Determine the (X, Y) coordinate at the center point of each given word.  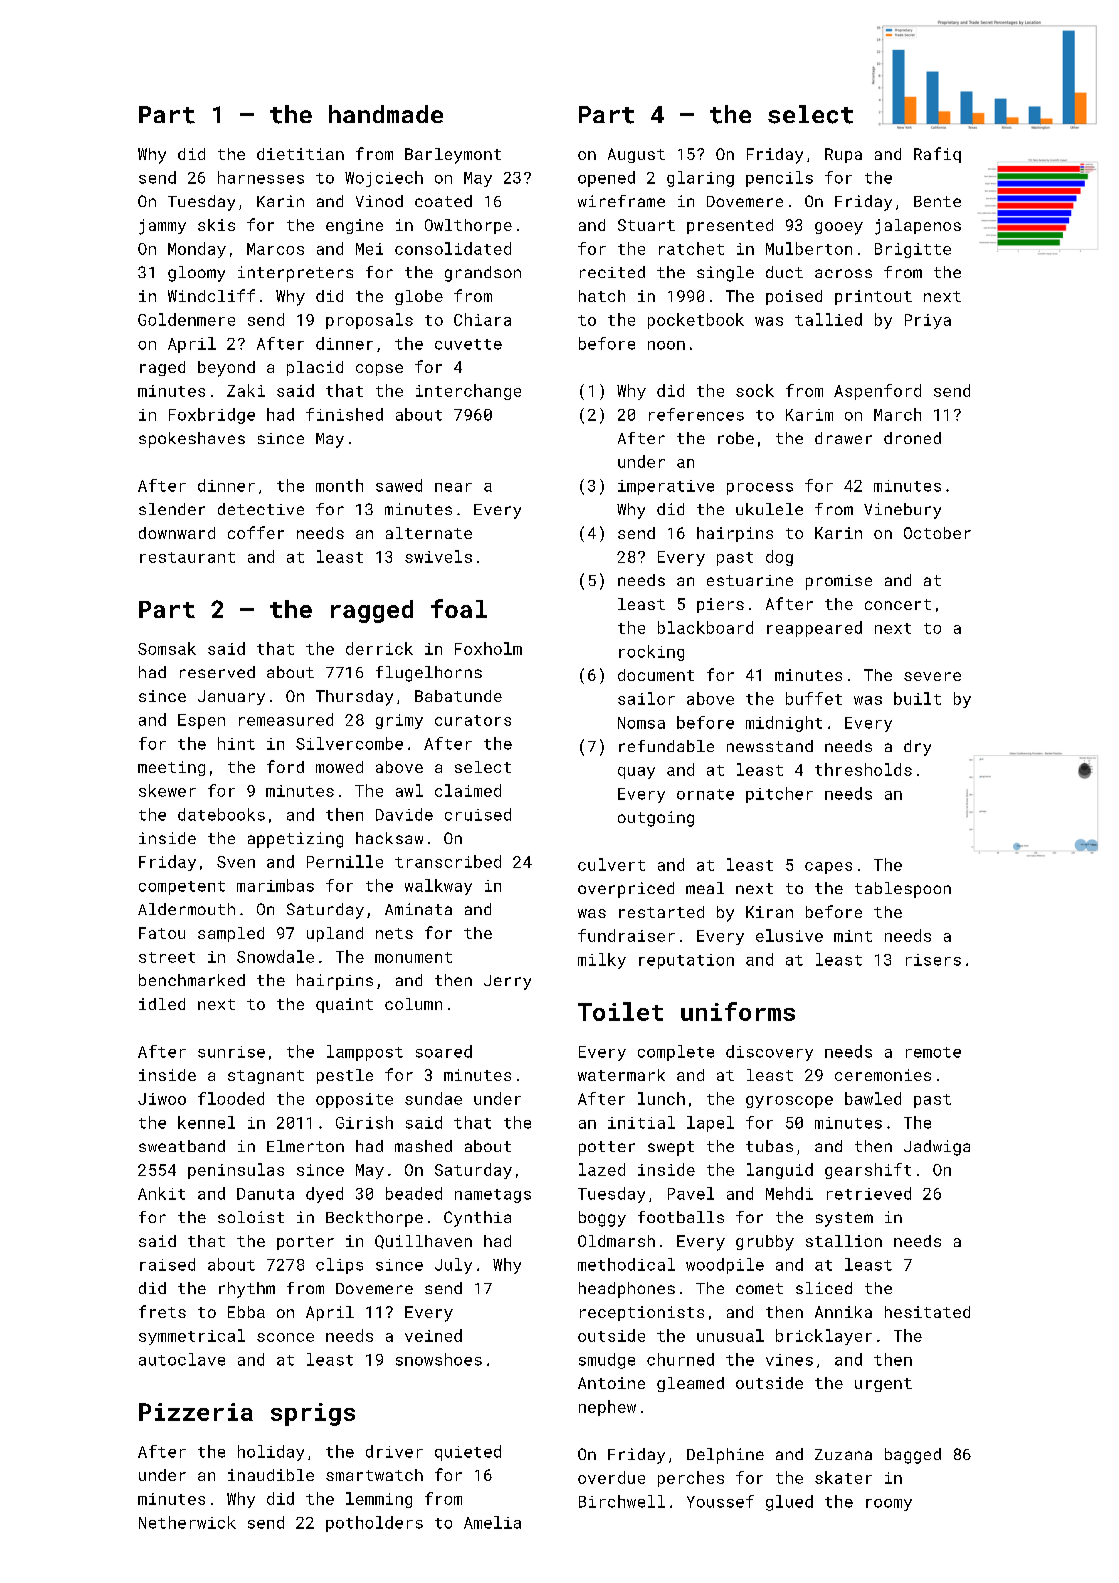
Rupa (843, 155)
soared (444, 1051)
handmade (386, 114)
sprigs (313, 1414)
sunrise (231, 1052)
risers (933, 960)
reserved (217, 672)
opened (606, 179)
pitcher (779, 795)
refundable (666, 746)
